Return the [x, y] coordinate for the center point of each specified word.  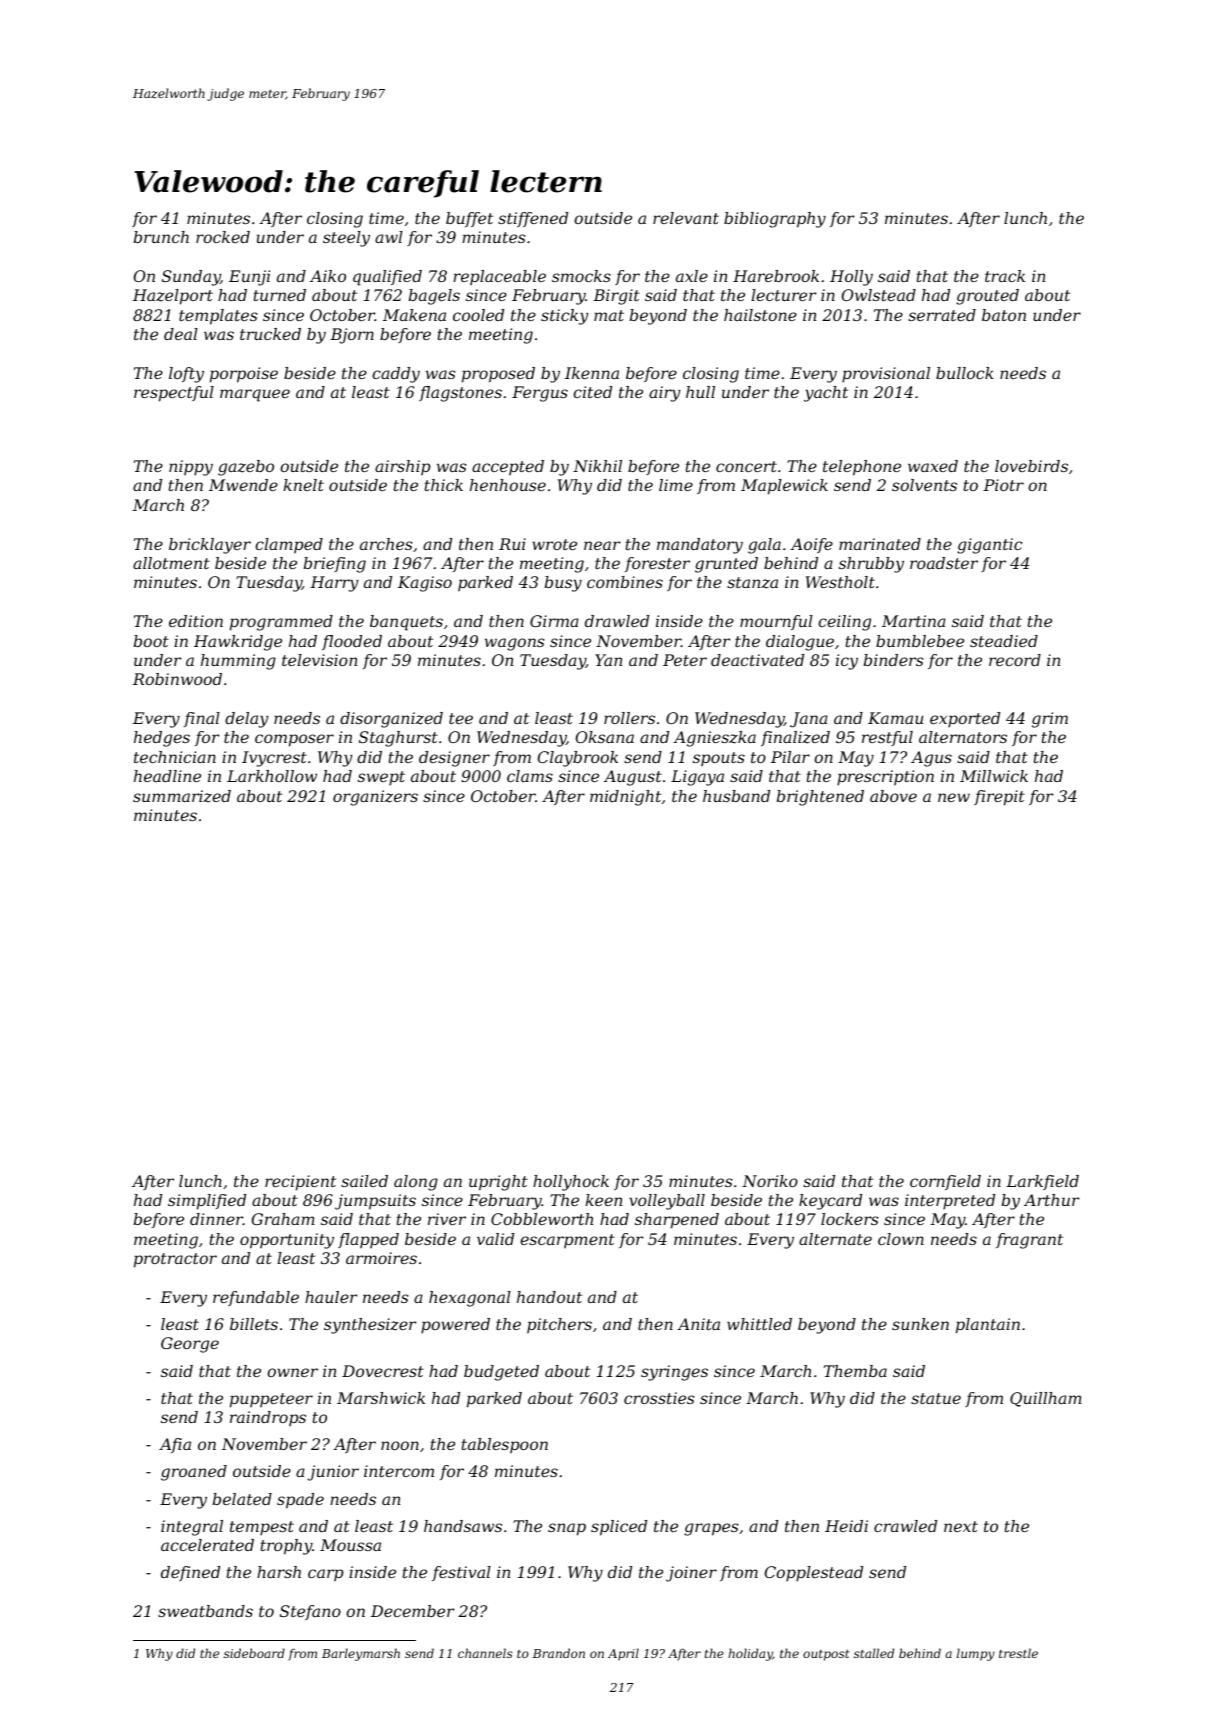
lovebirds [1031, 466]
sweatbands [205, 1611]
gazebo [246, 468]
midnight [625, 798]
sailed [364, 1181]
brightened [820, 798]
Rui [512, 544]
